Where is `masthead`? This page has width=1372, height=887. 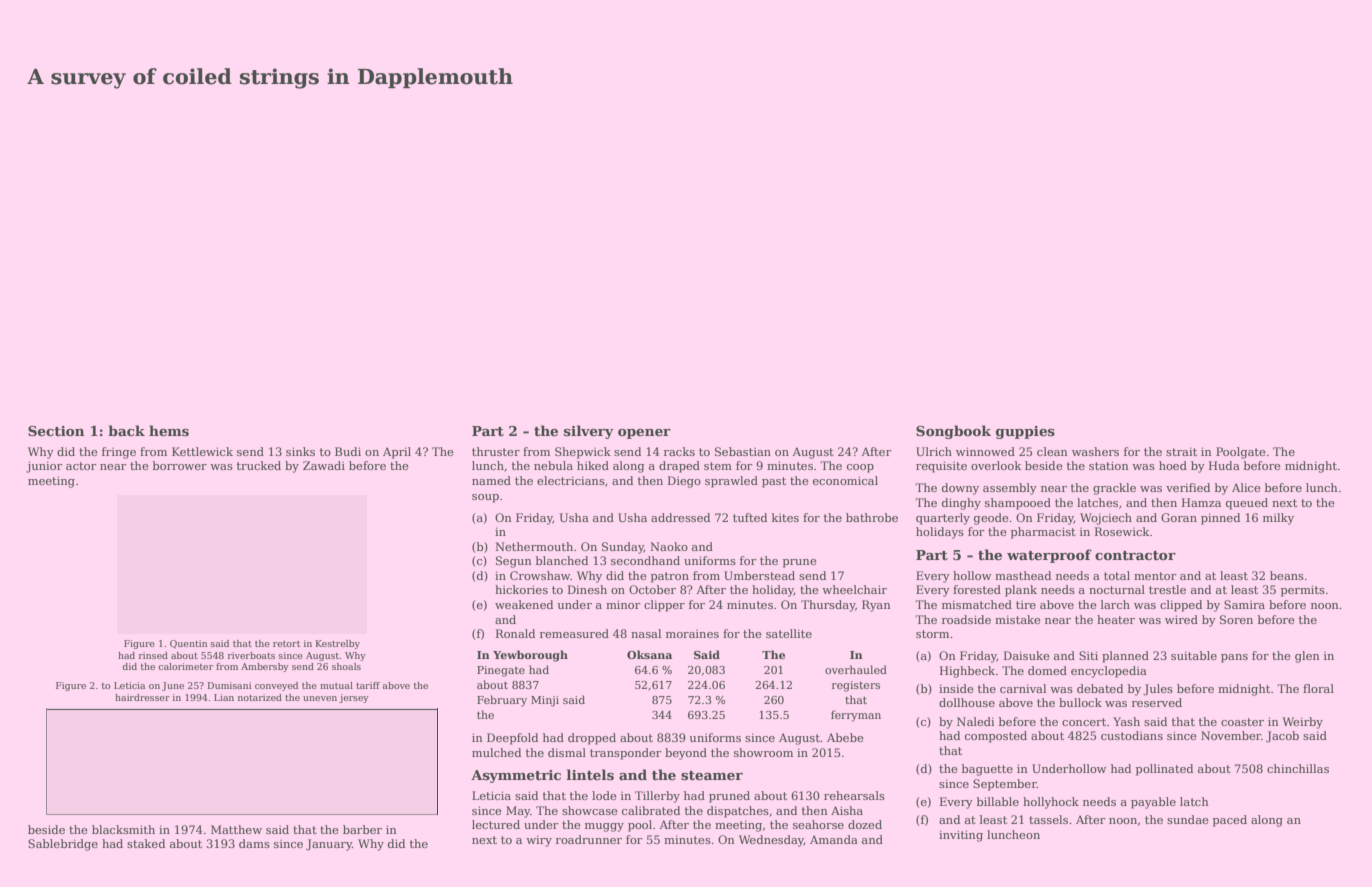
masthead is located at coordinates (1023, 575).
